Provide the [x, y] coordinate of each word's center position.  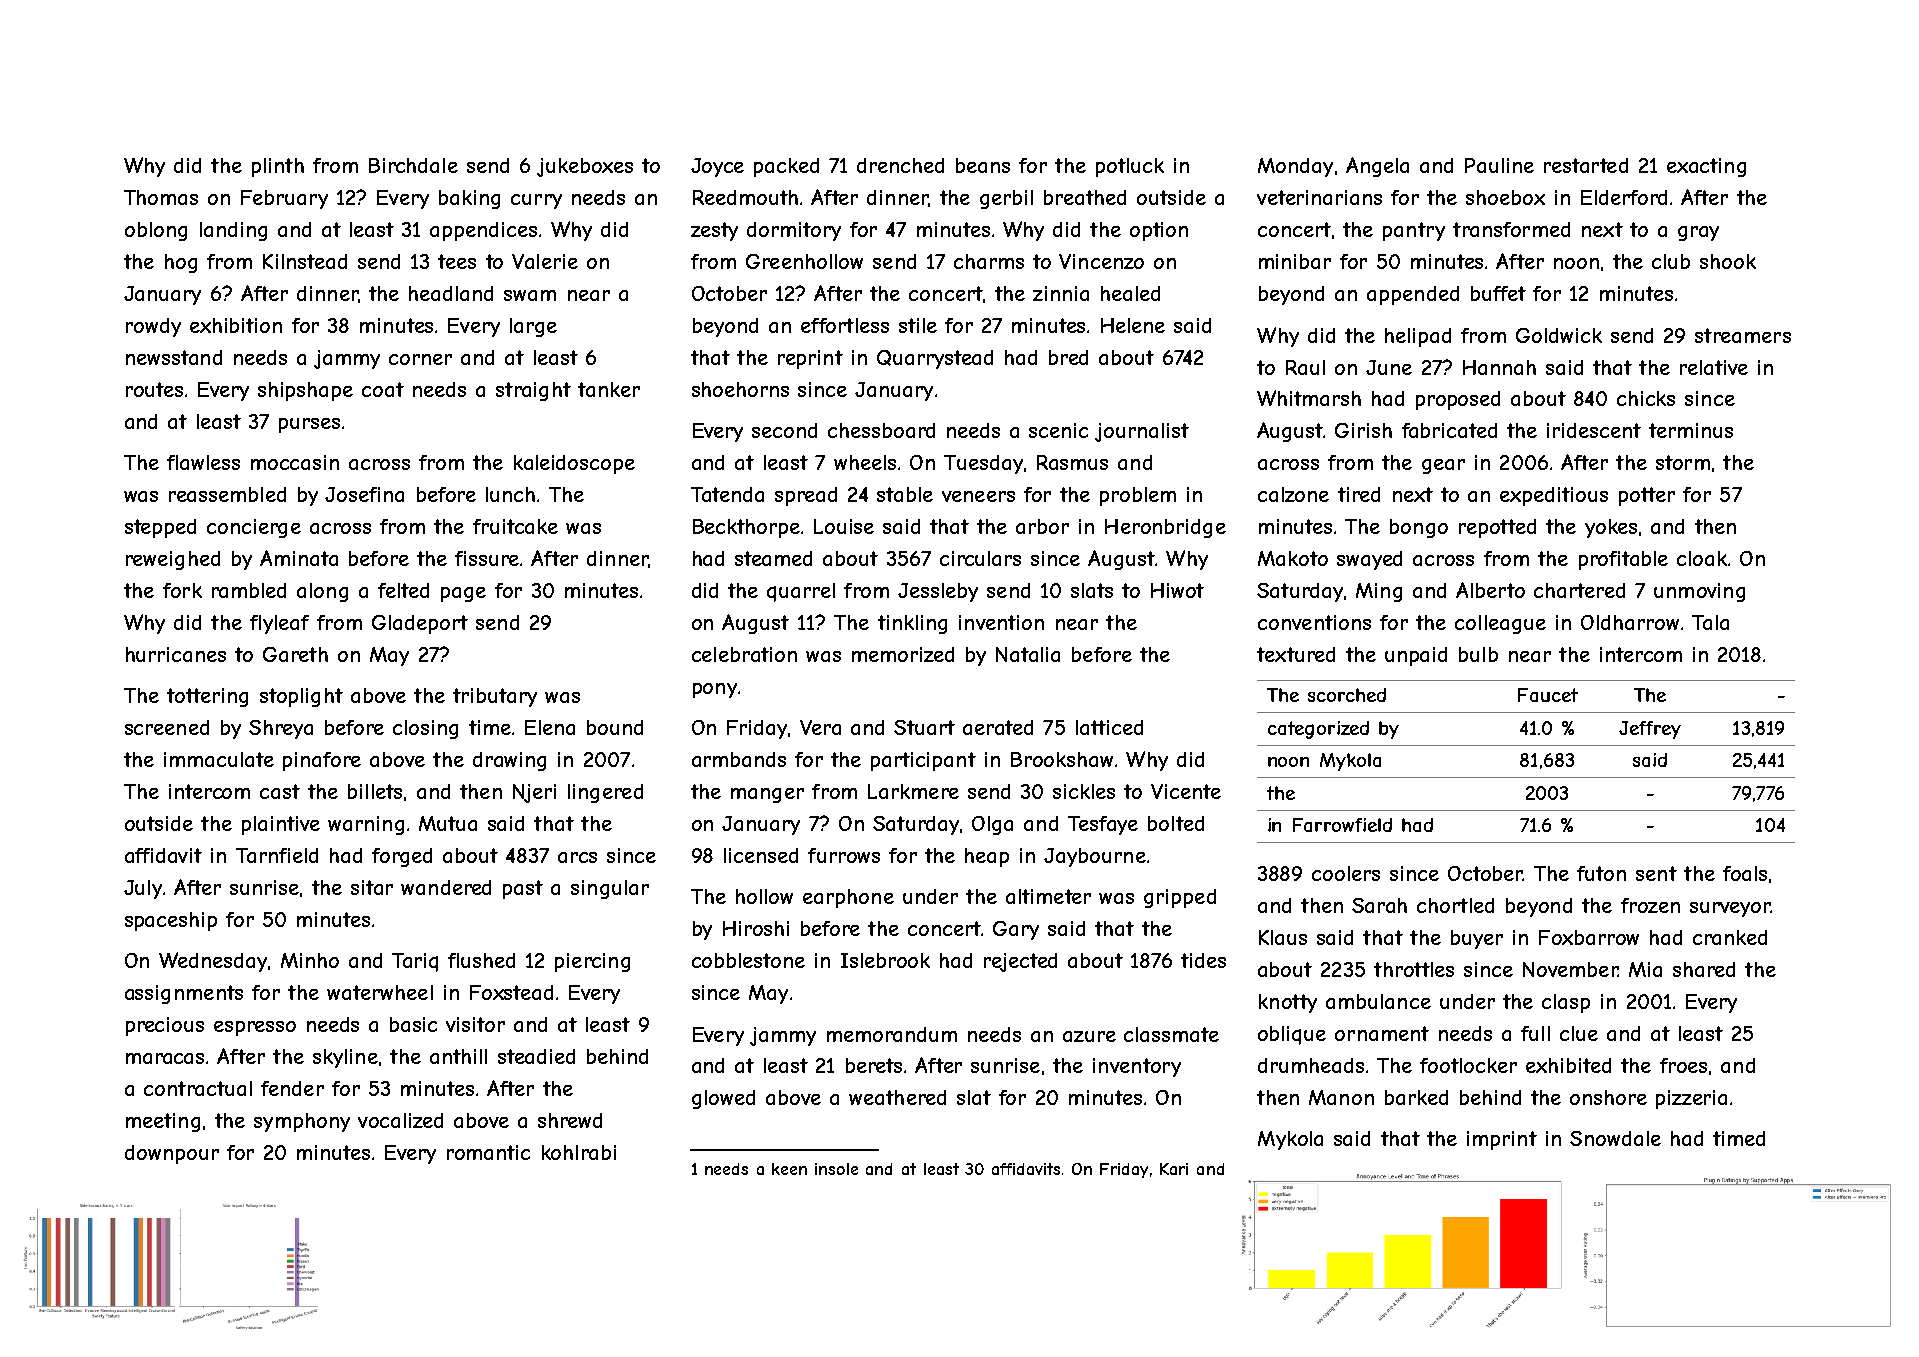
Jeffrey [1650, 730]
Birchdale [413, 165]
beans [983, 165]
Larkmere [913, 791]
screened [167, 727]
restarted [1586, 165]
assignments [184, 994]
